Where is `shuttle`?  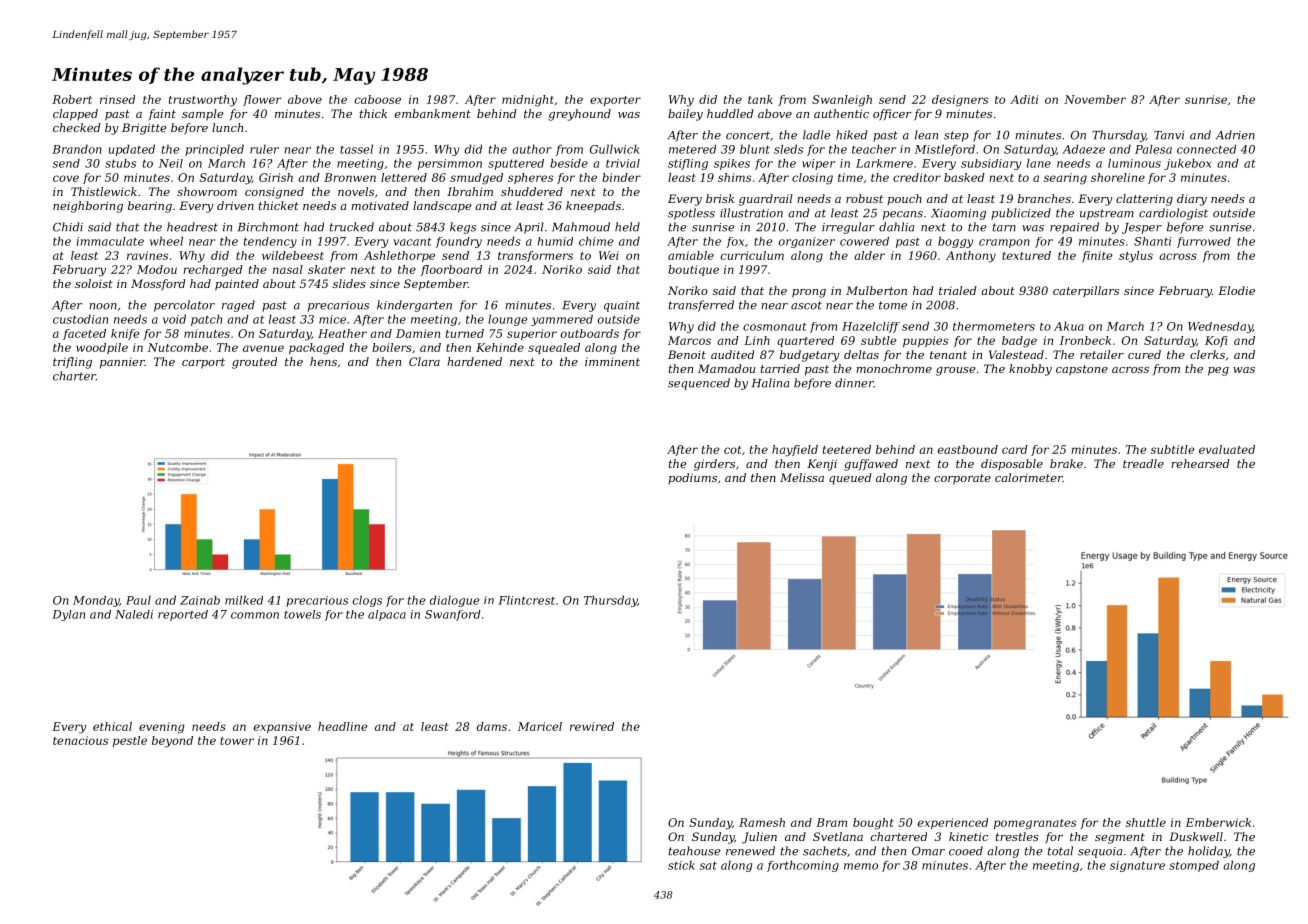
shuttle is located at coordinates (1146, 822).
